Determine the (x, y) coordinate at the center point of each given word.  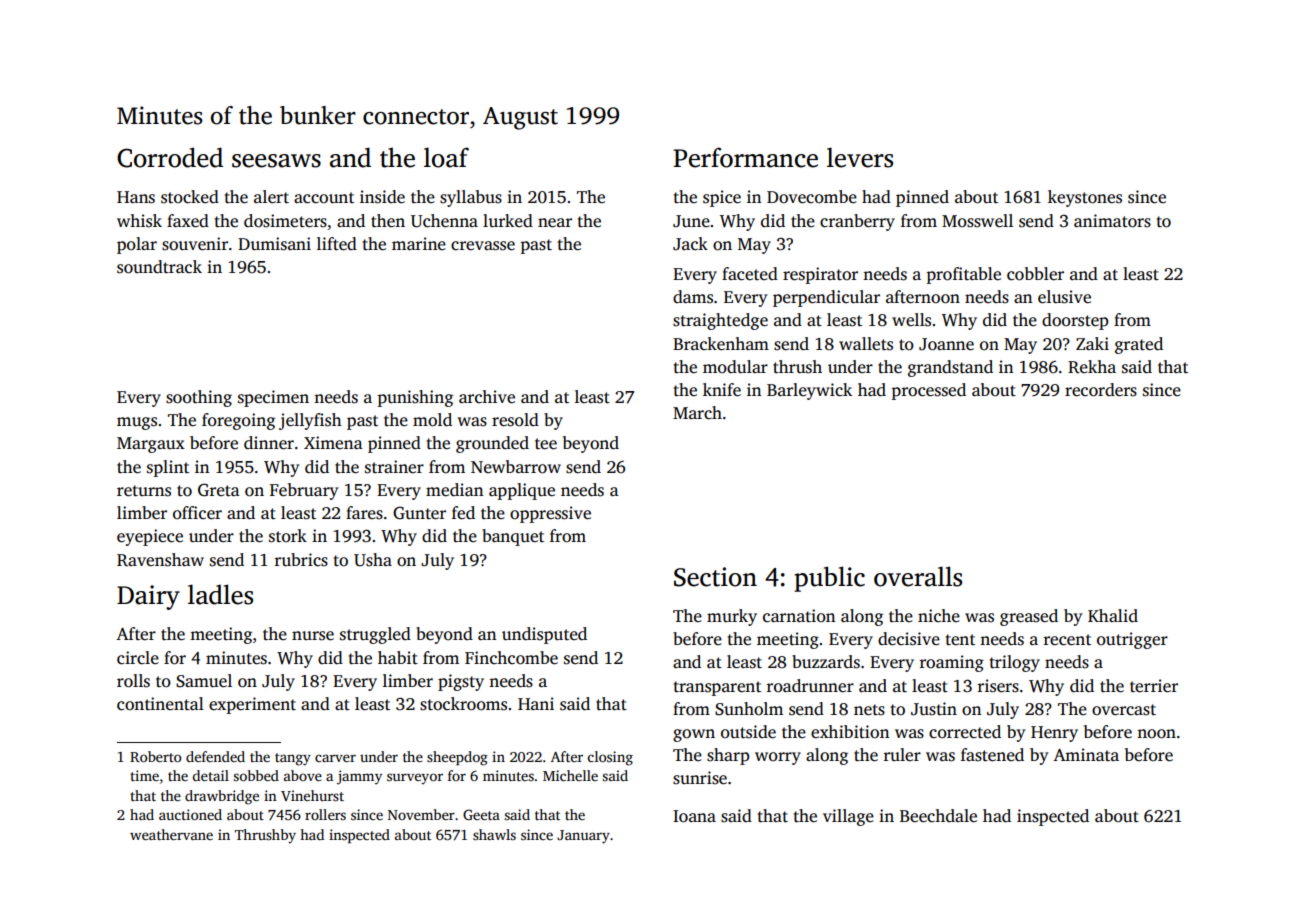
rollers (325, 814)
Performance (745, 157)
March (697, 413)
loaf (446, 157)
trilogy (1015, 663)
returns (144, 491)
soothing (199, 398)
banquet (513, 537)
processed (929, 391)
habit (398, 657)
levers (860, 157)
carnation (799, 616)
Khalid (1113, 615)
